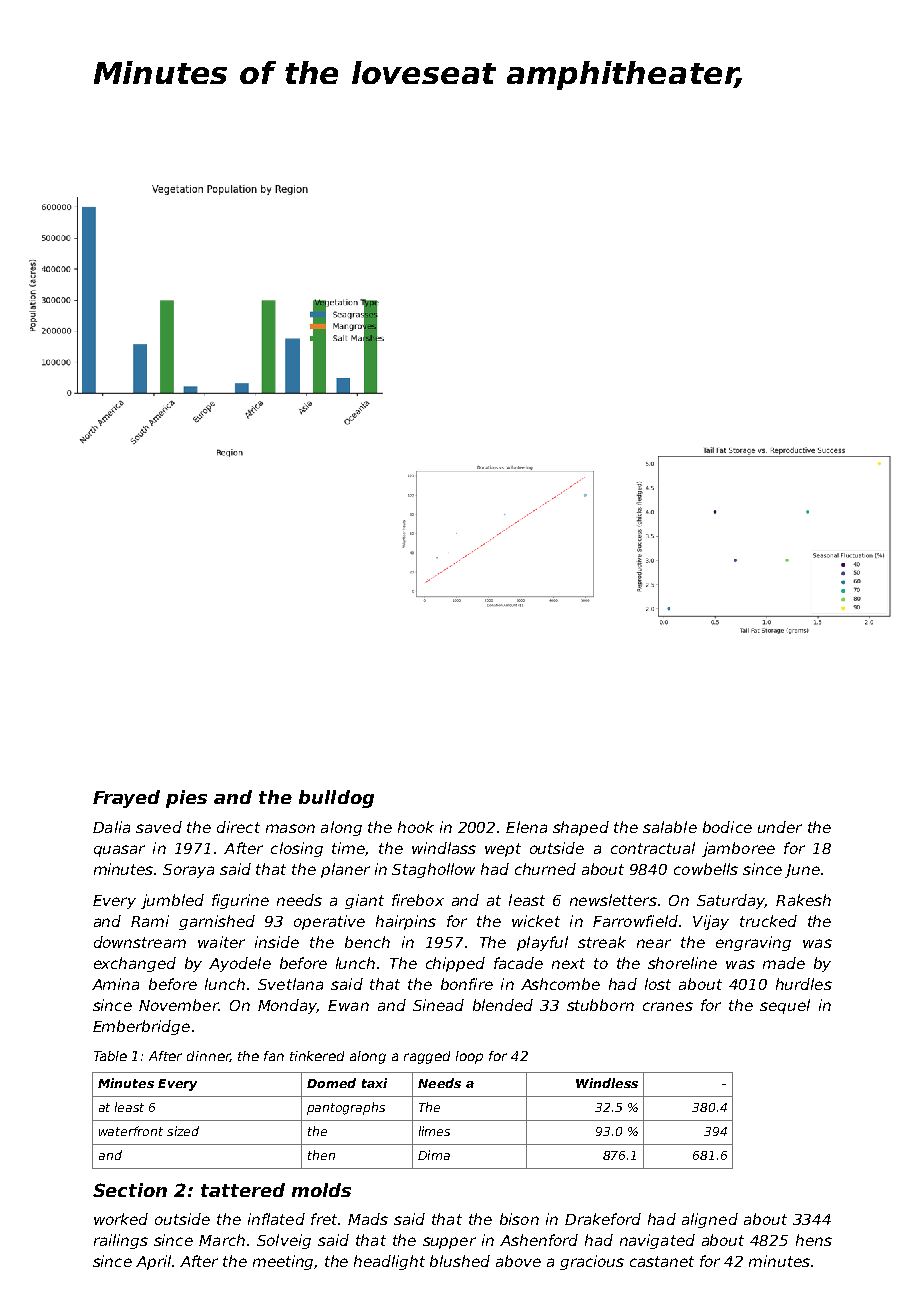  What do you see at coordinates (208, 1056) in the image?
I see `dinner` at bounding box center [208, 1056].
